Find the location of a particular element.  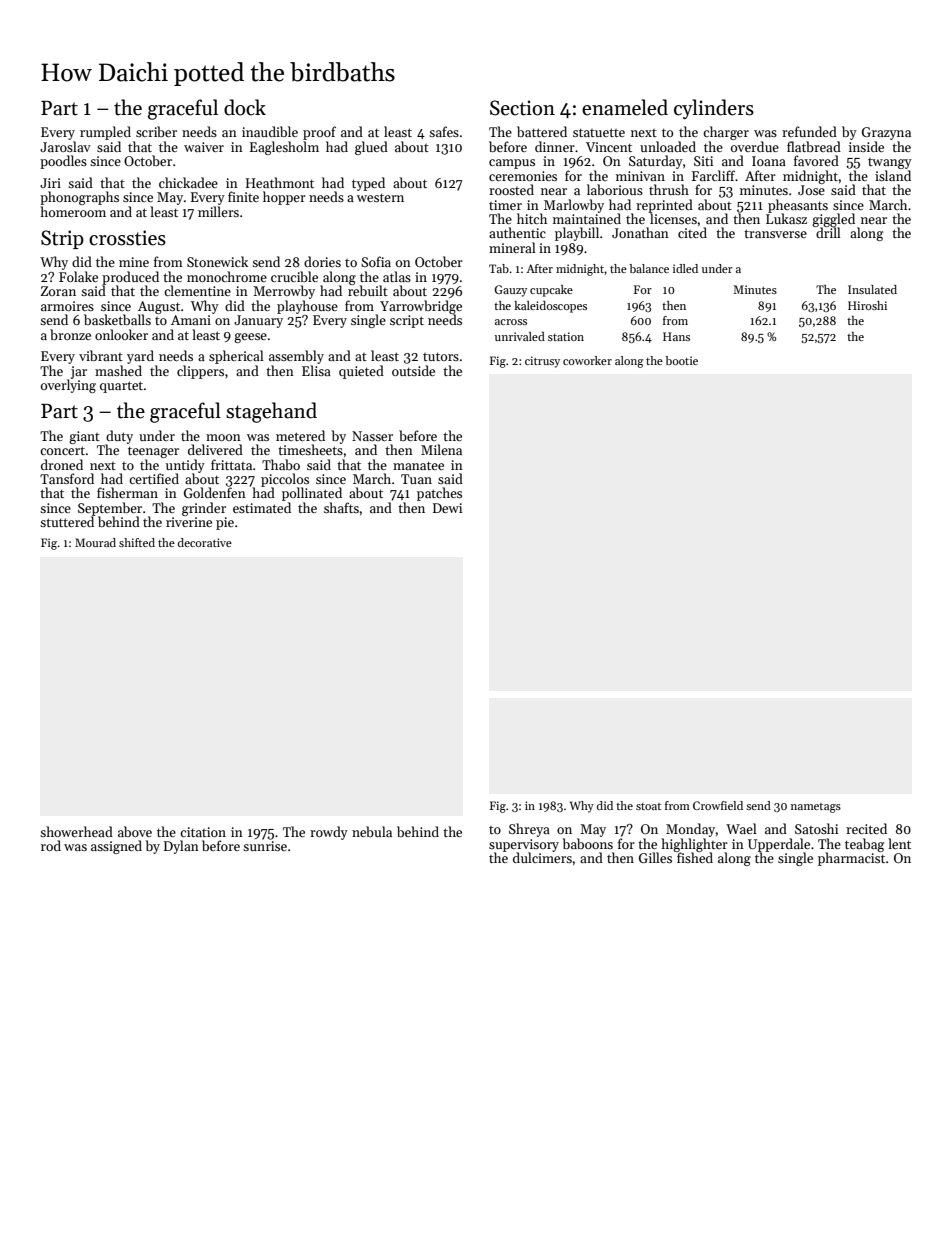

citation is located at coordinates (203, 832).
